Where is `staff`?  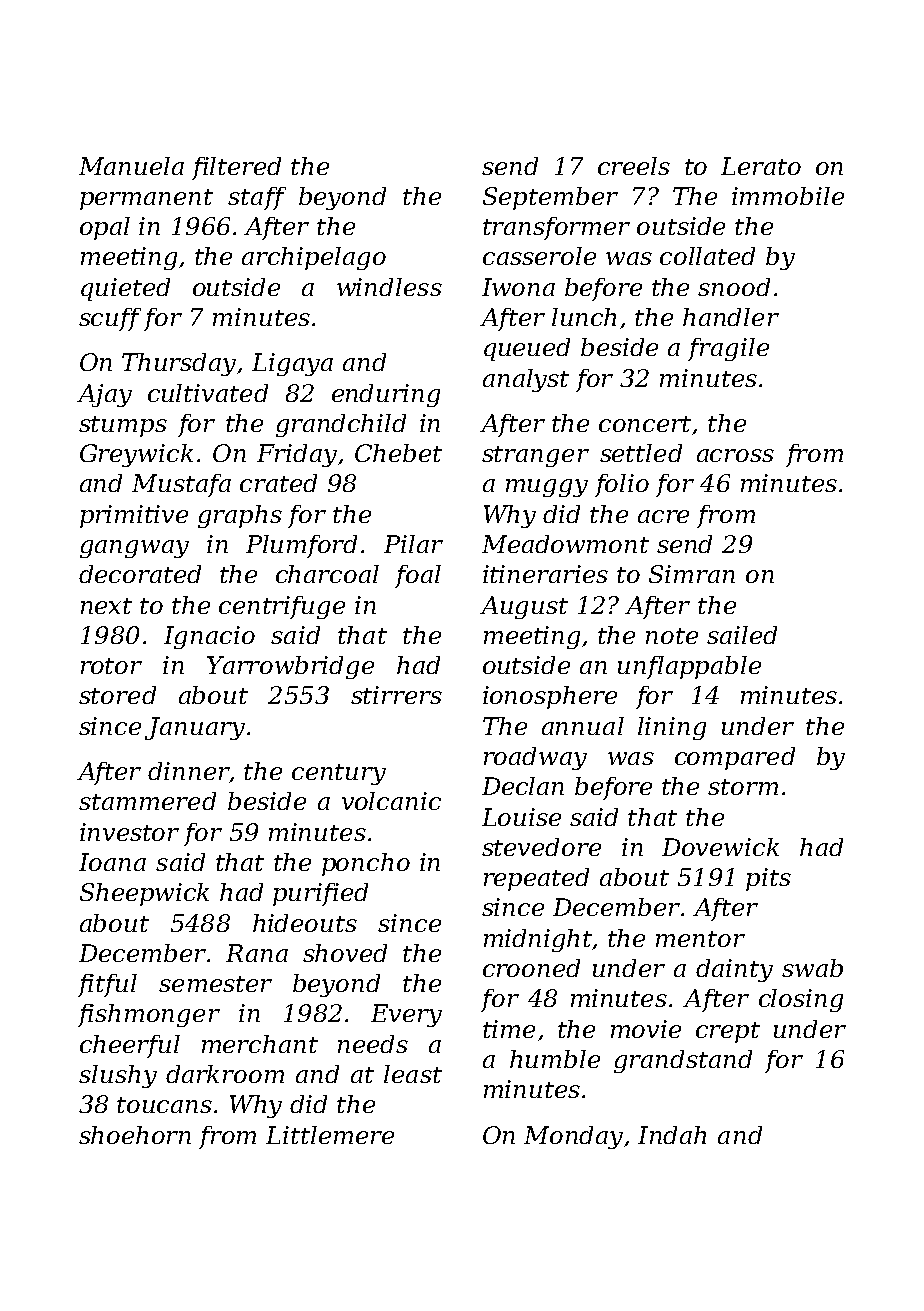
staff is located at coordinates (257, 198).
